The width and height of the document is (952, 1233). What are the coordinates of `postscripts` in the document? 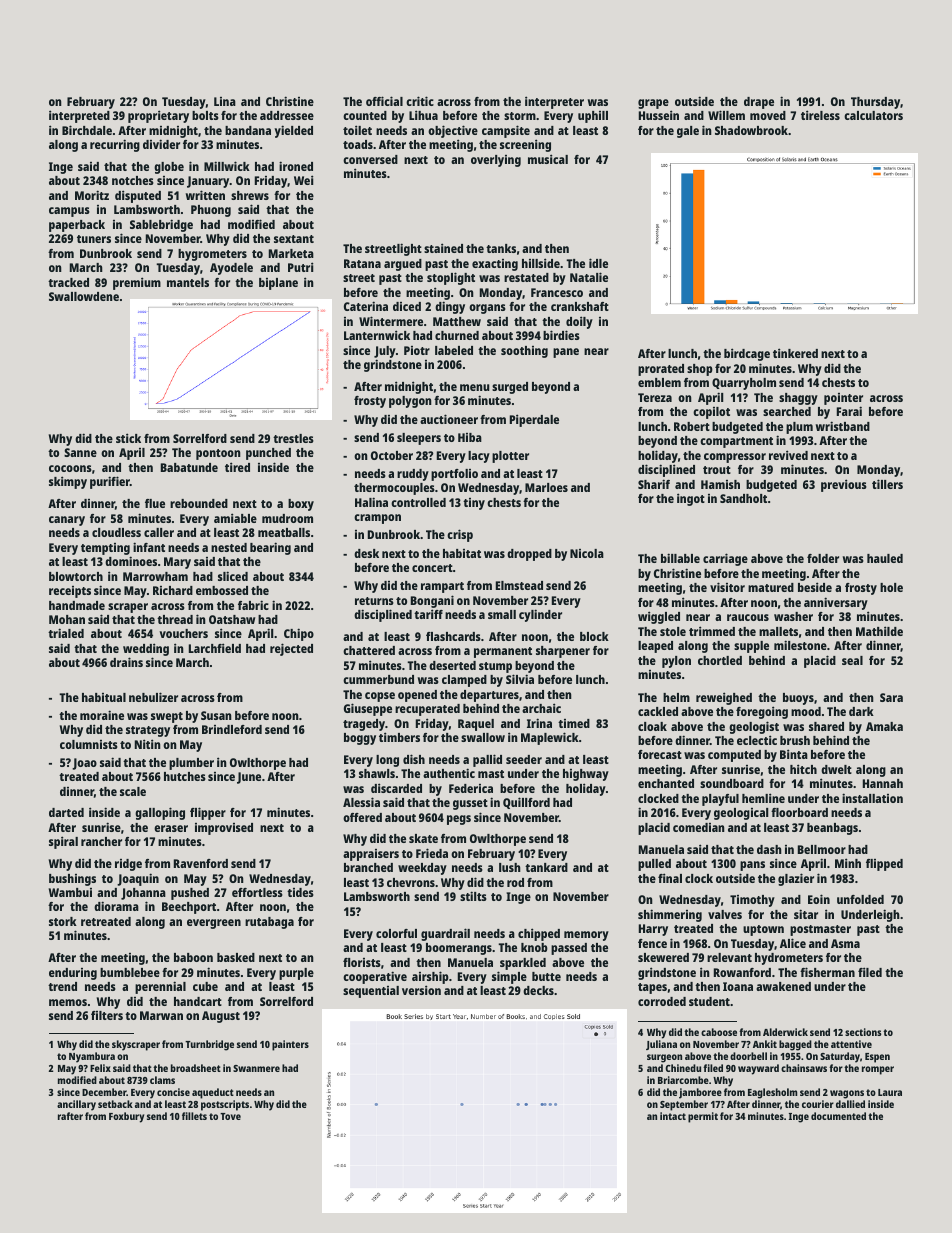 It's located at (225, 1105).
